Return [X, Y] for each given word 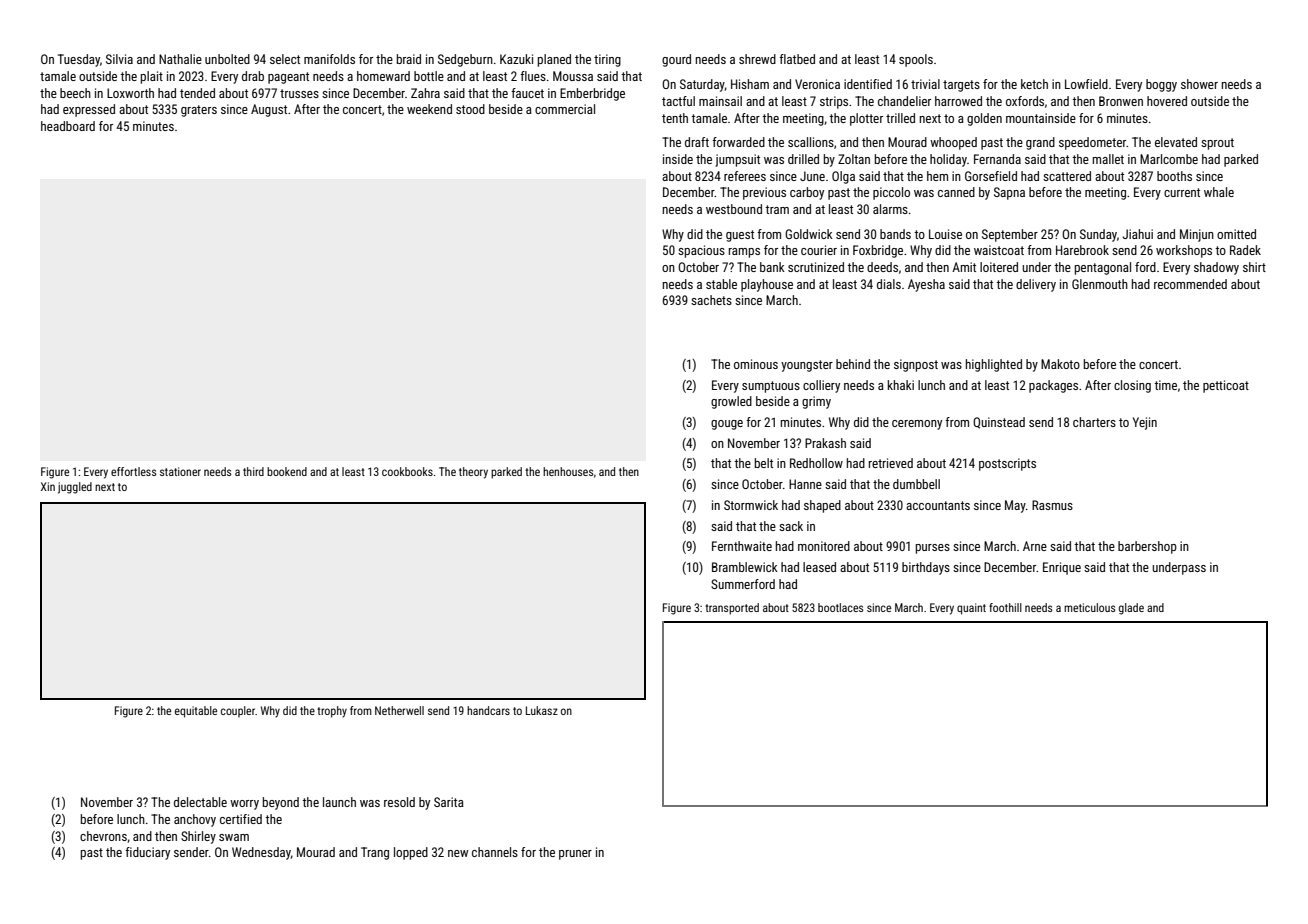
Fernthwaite [742, 546]
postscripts [1007, 464]
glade [1131, 609]
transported [732, 609]
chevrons [103, 836]
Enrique [1062, 568]
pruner [575, 855]
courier [819, 250]
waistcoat [999, 250]
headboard [68, 126]
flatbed [797, 59]
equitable [196, 712]
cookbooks [407, 471]
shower [1199, 84]
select [285, 59]
